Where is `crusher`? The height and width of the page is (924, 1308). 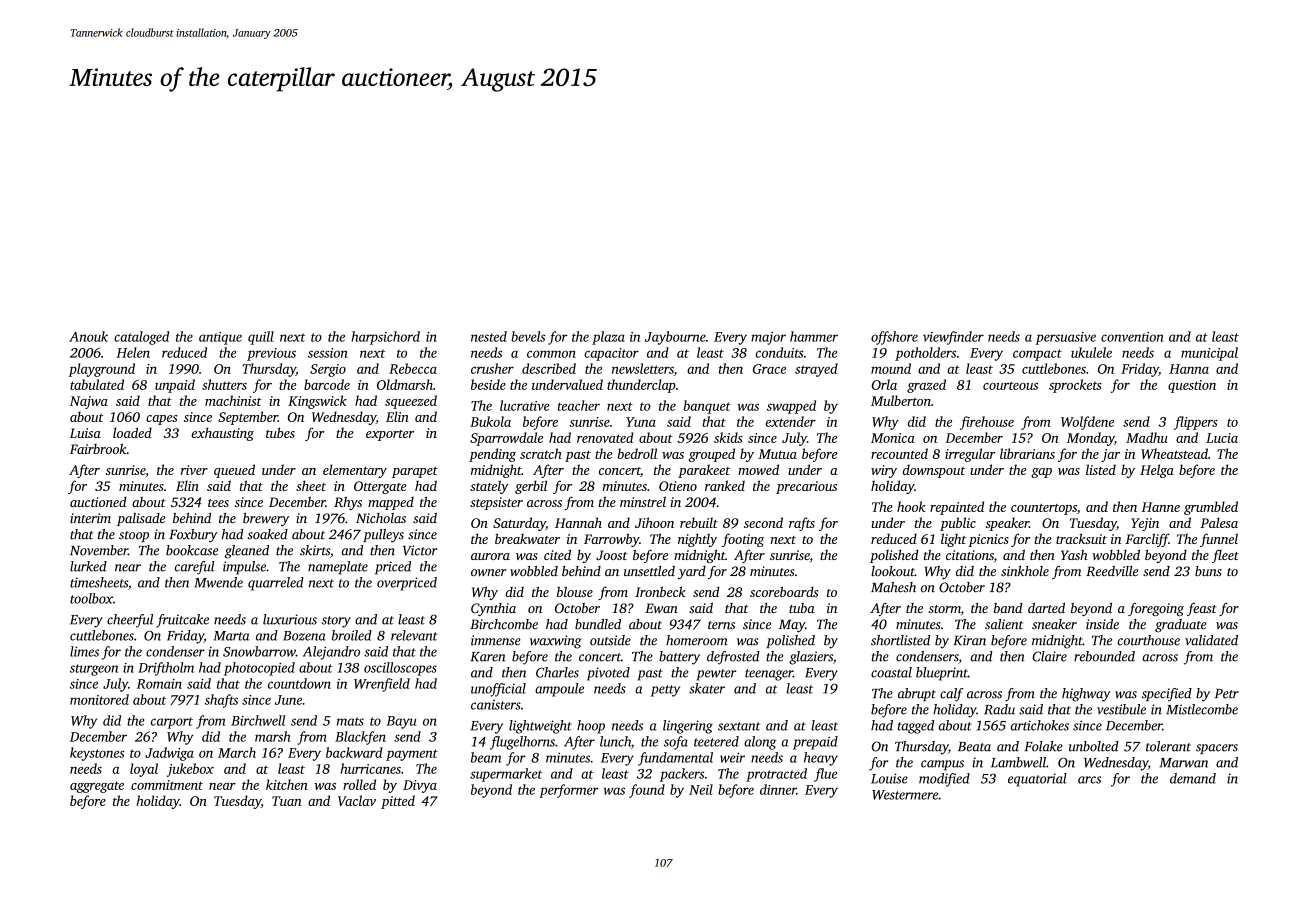
crusher is located at coordinates (492, 368).
